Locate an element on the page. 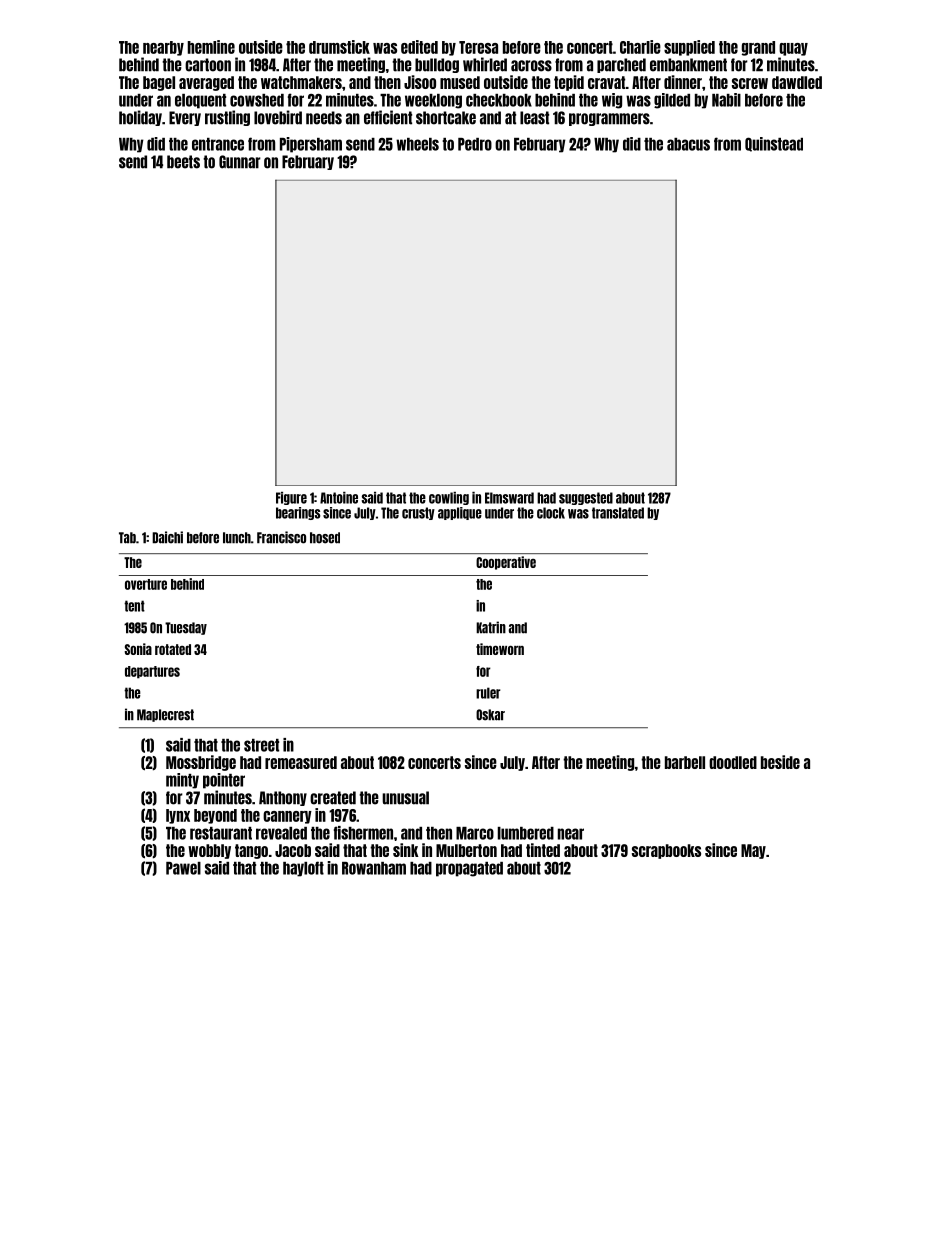 The height and width of the image is (1233, 952). grand is located at coordinates (758, 48).
